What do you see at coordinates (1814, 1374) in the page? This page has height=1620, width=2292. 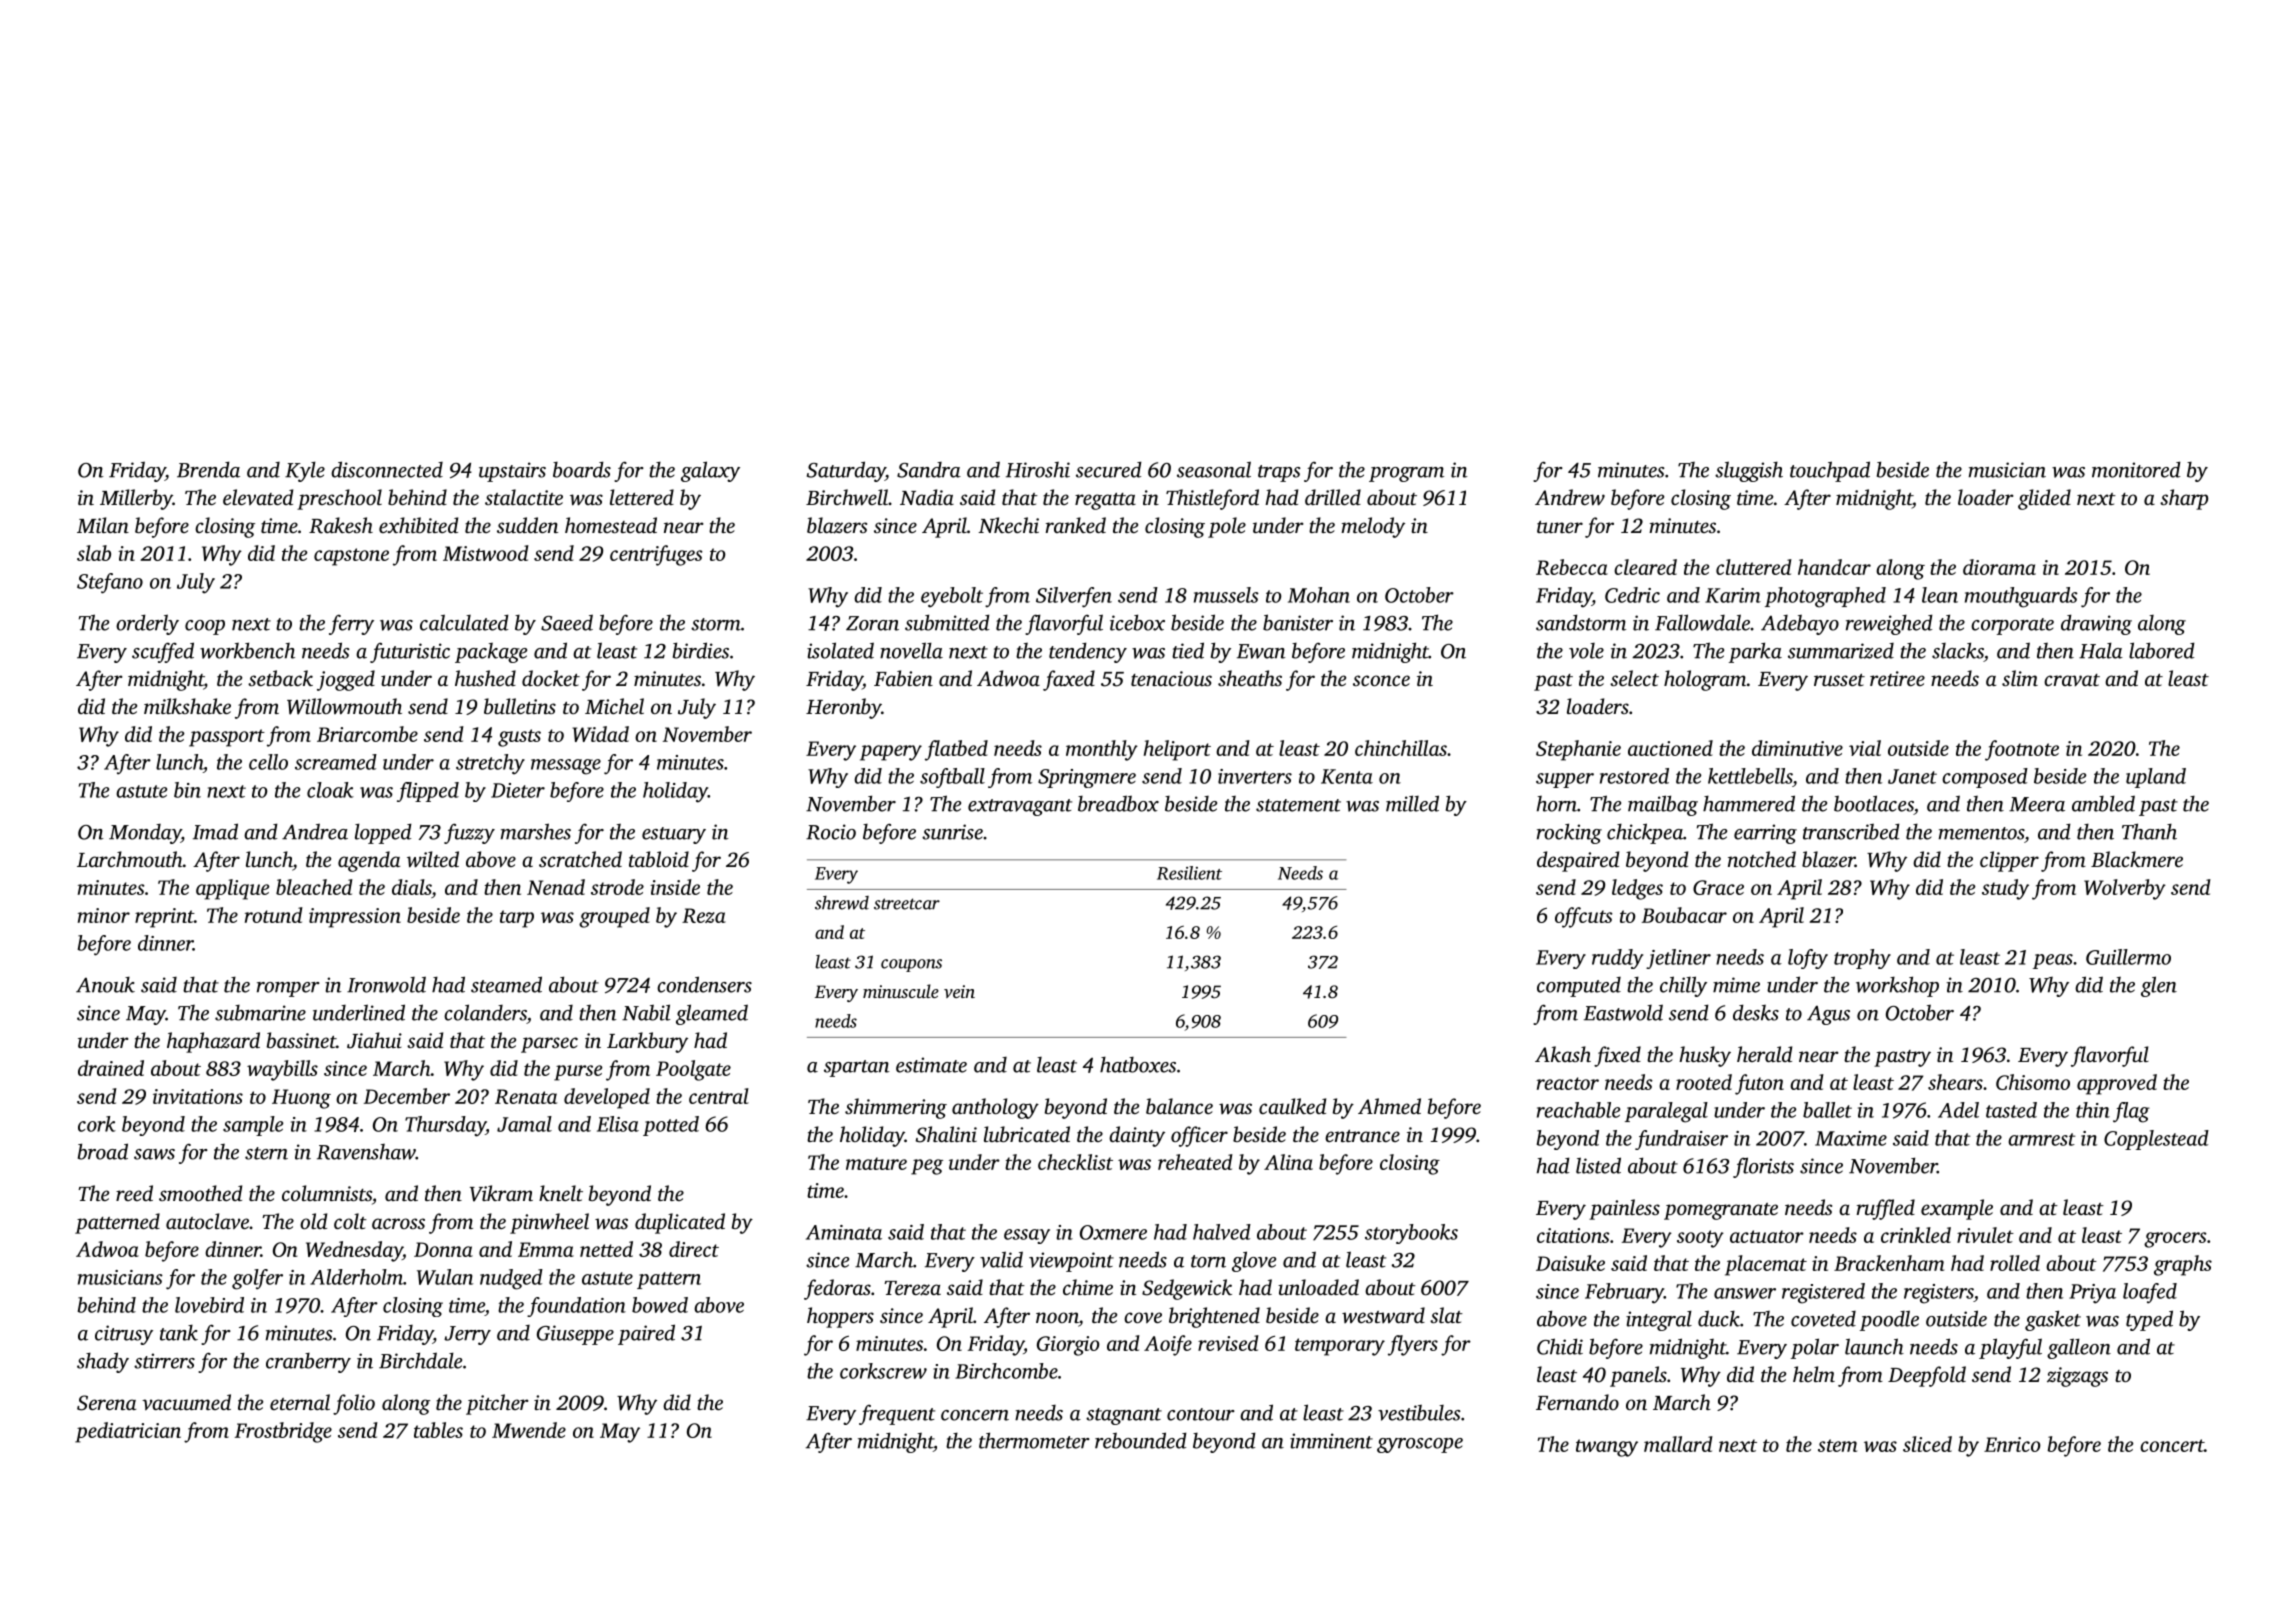 I see `helm` at bounding box center [1814, 1374].
